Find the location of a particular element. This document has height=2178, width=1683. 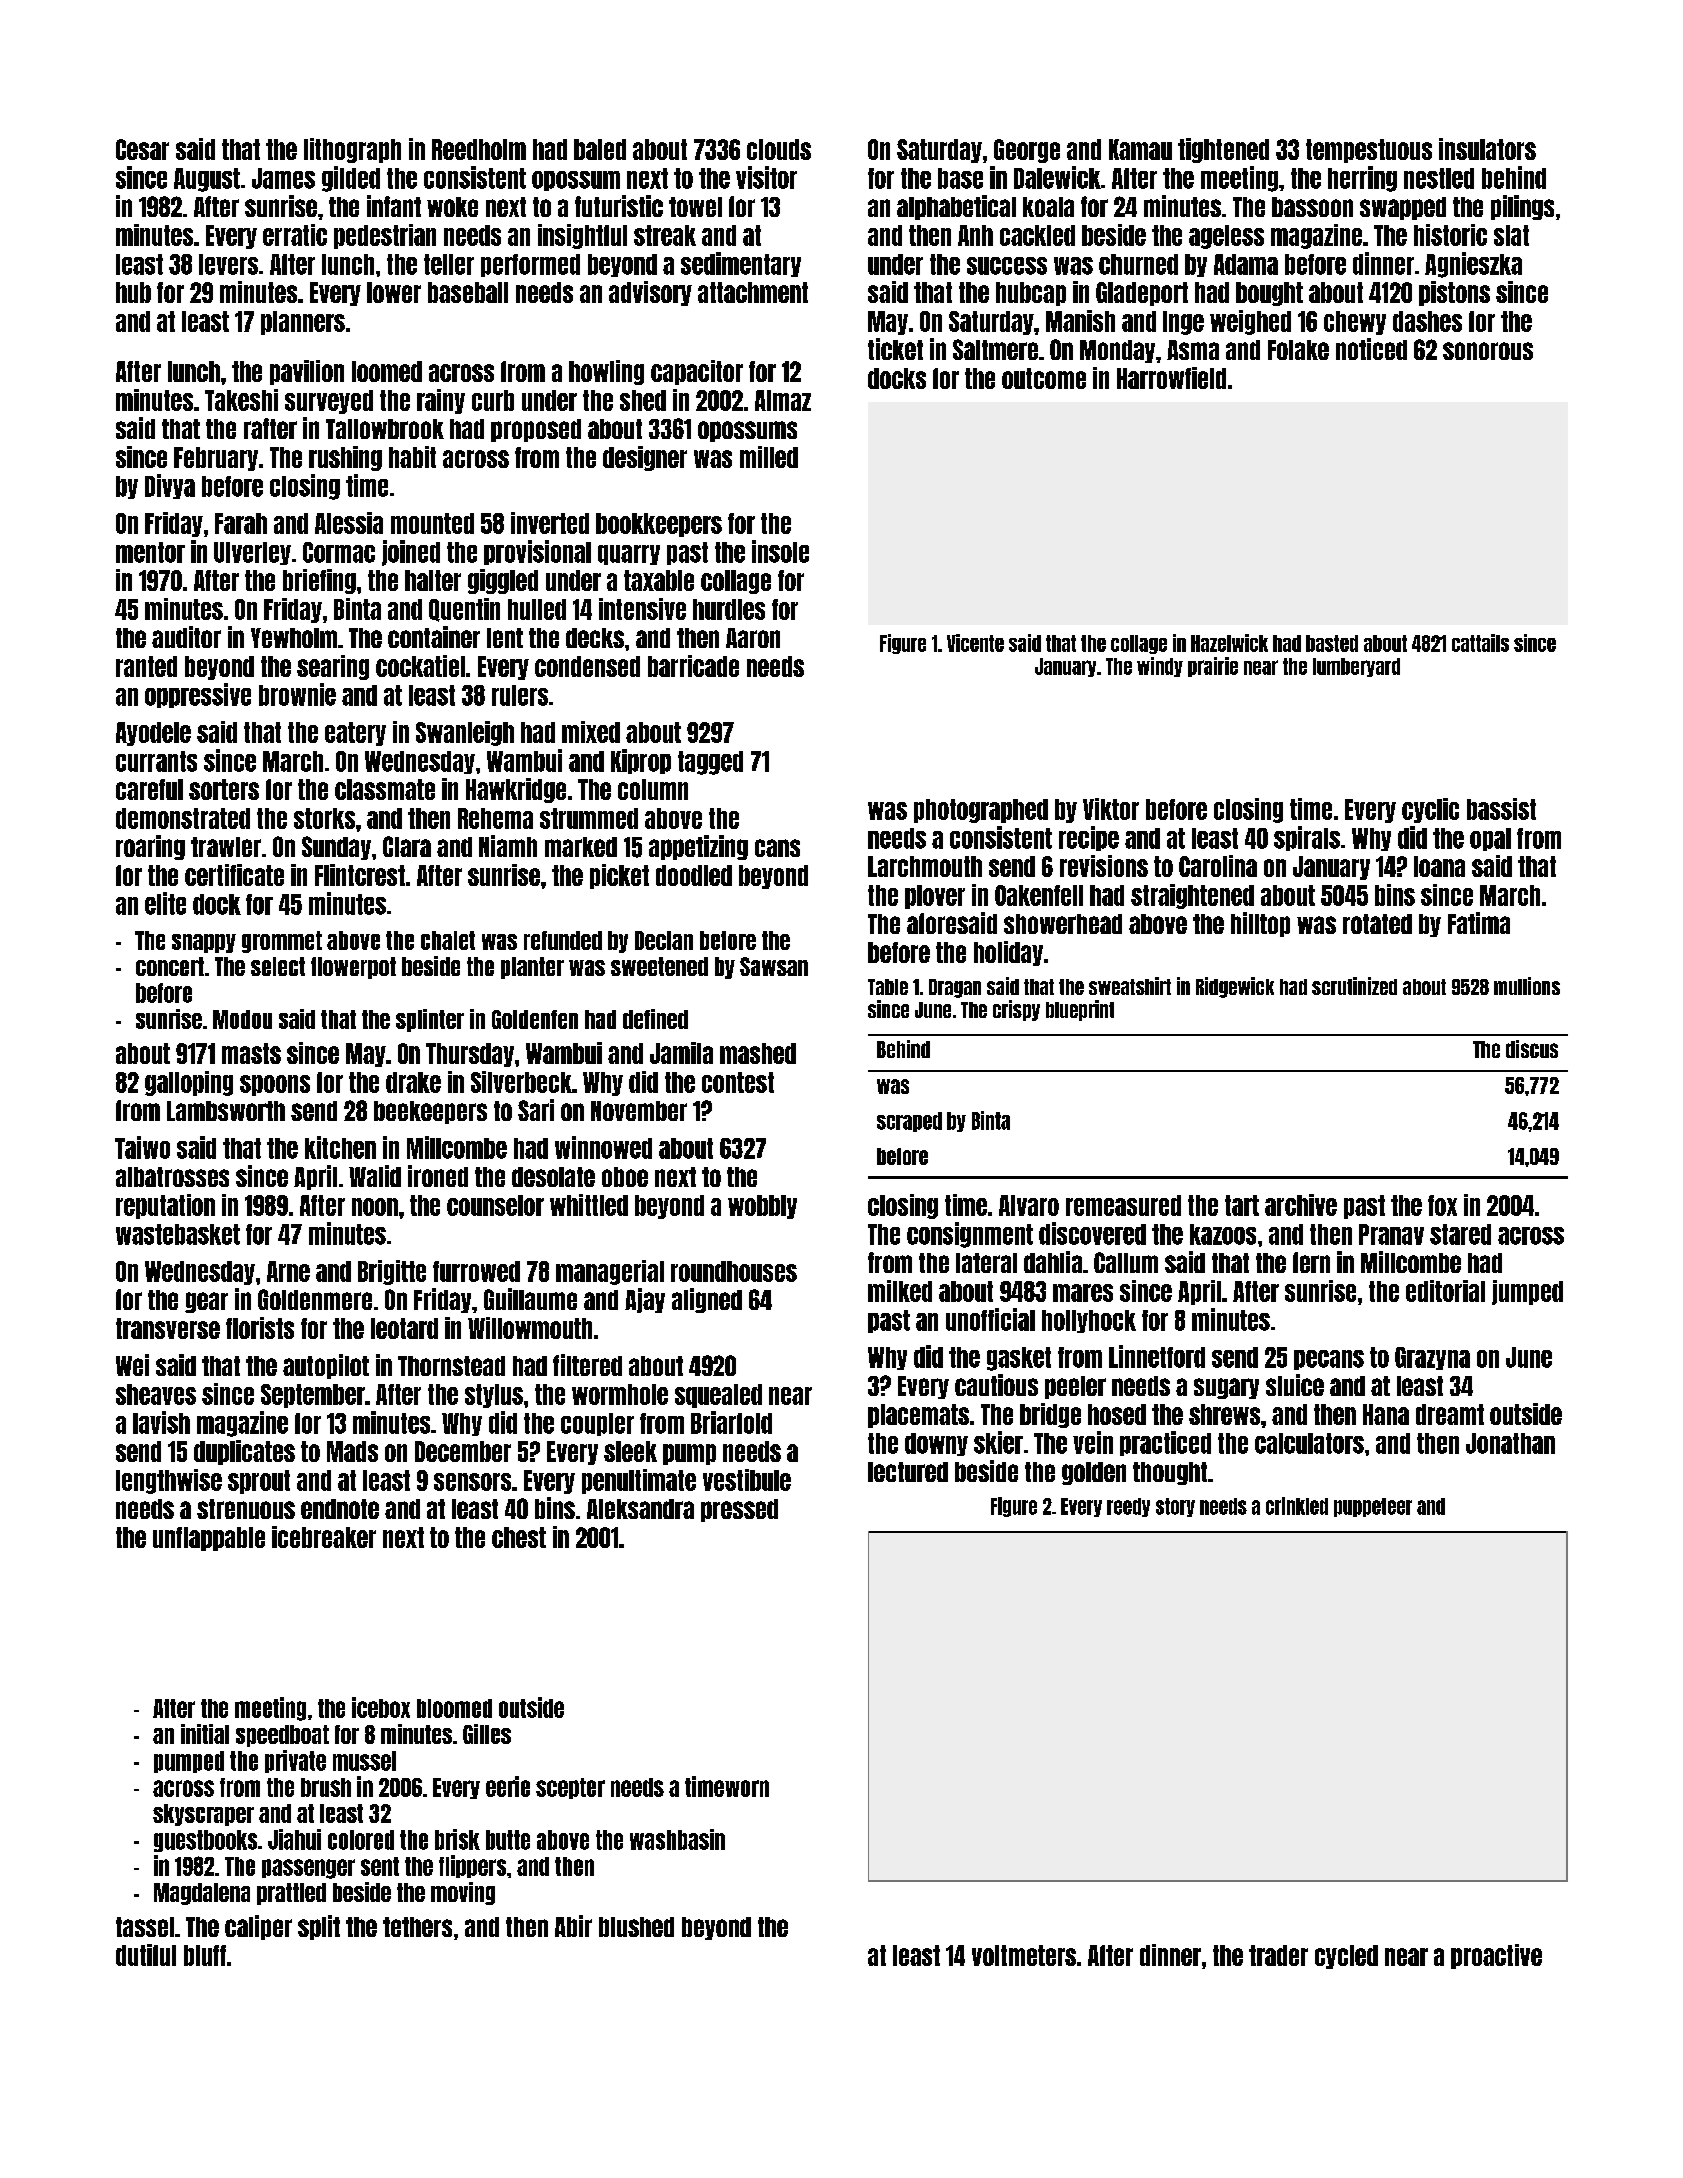

Jonathan is located at coordinates (1510, 1443).
